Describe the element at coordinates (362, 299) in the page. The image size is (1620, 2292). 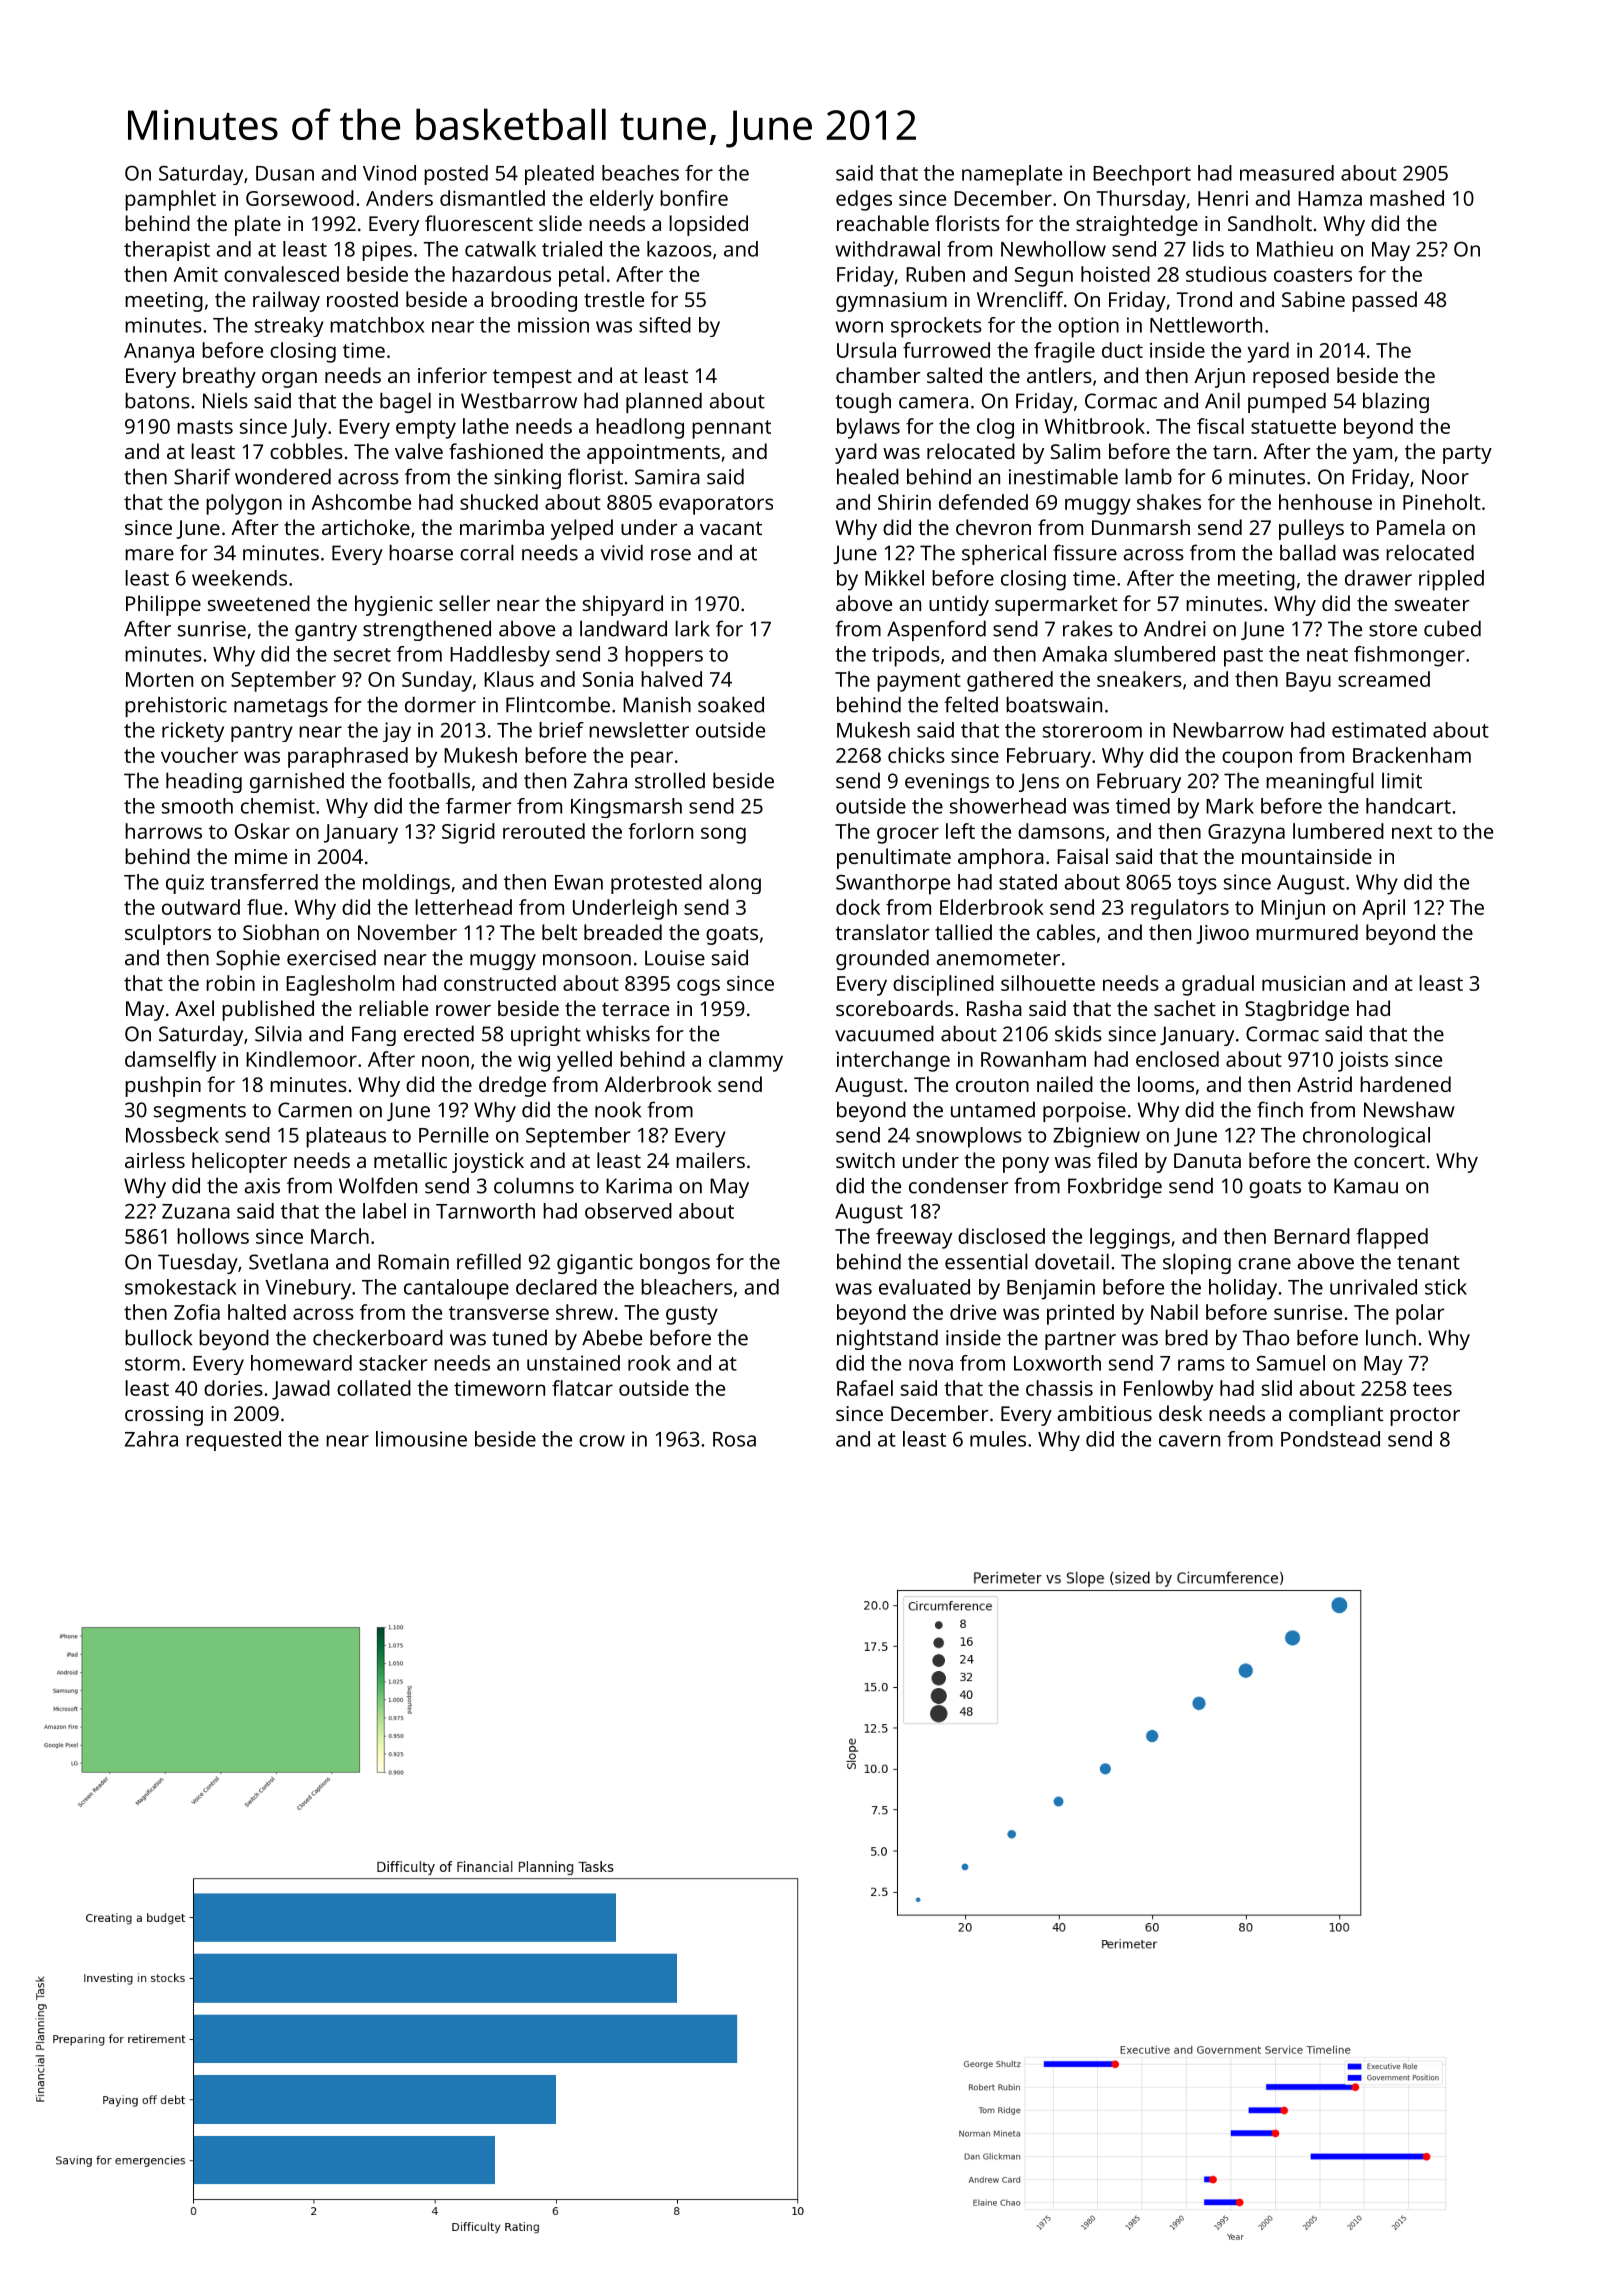
I see `roosted` at that location.
